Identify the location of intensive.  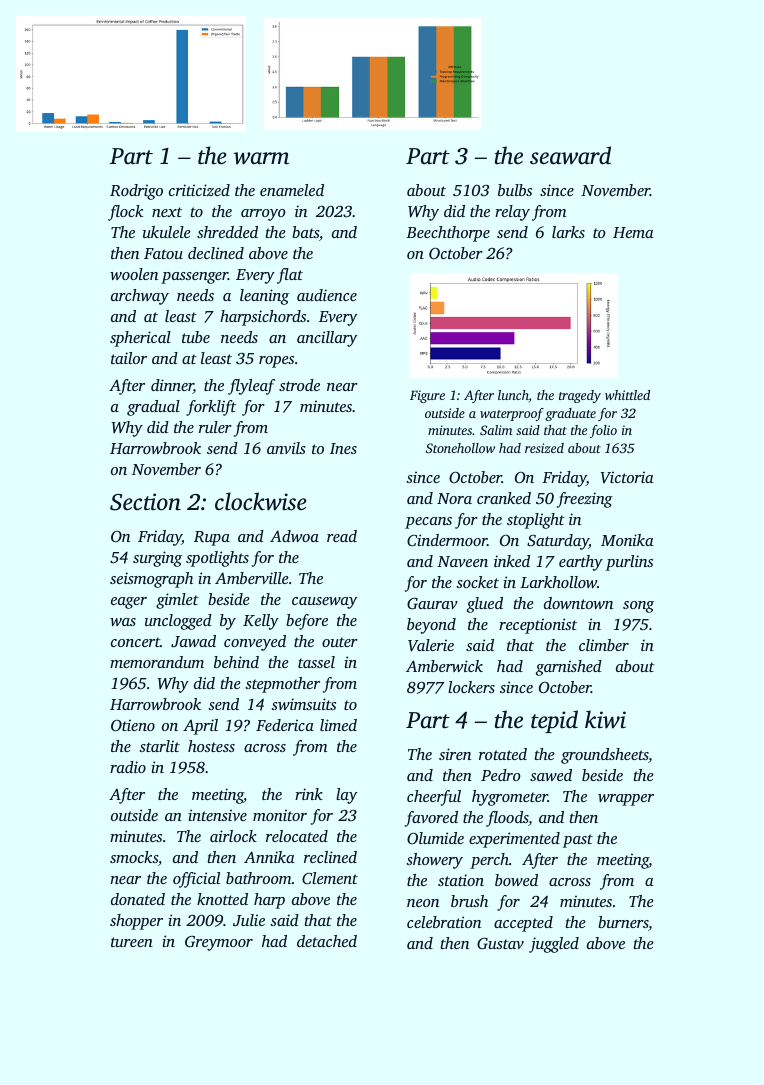
(217, 815).
